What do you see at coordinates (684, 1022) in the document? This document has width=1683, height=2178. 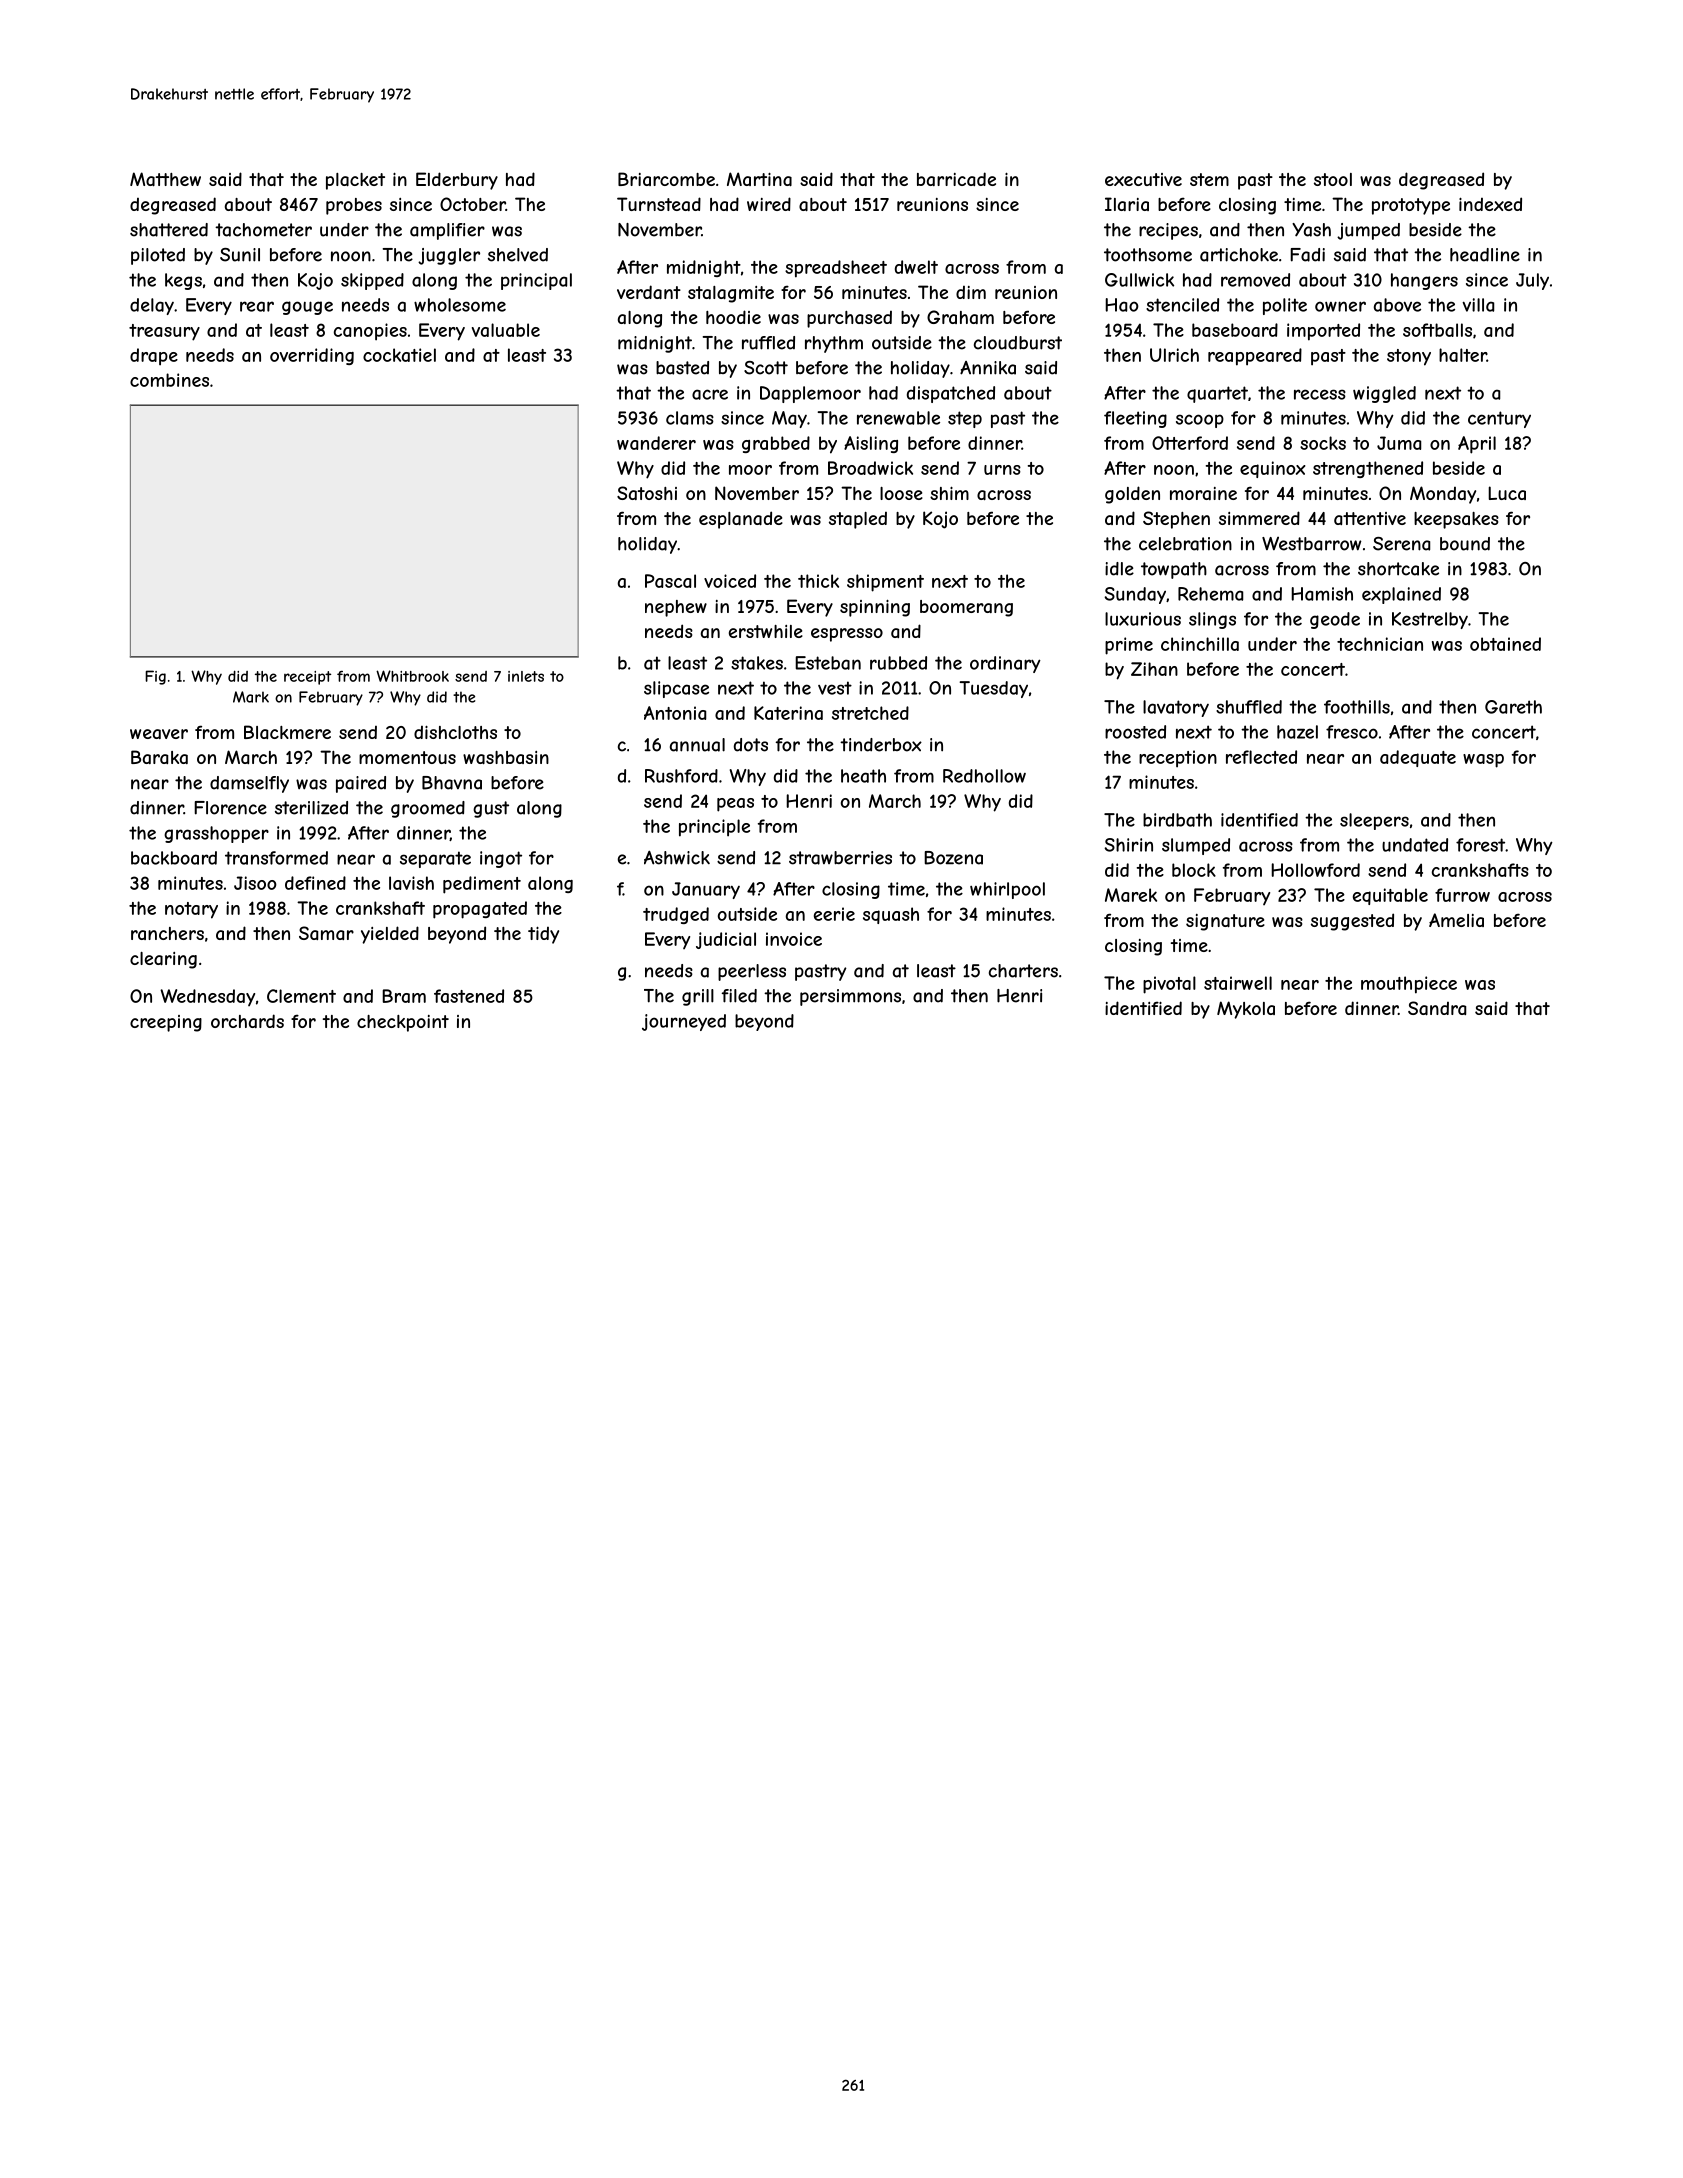 I see `journeyed` at bounding box center [684, 1022].
